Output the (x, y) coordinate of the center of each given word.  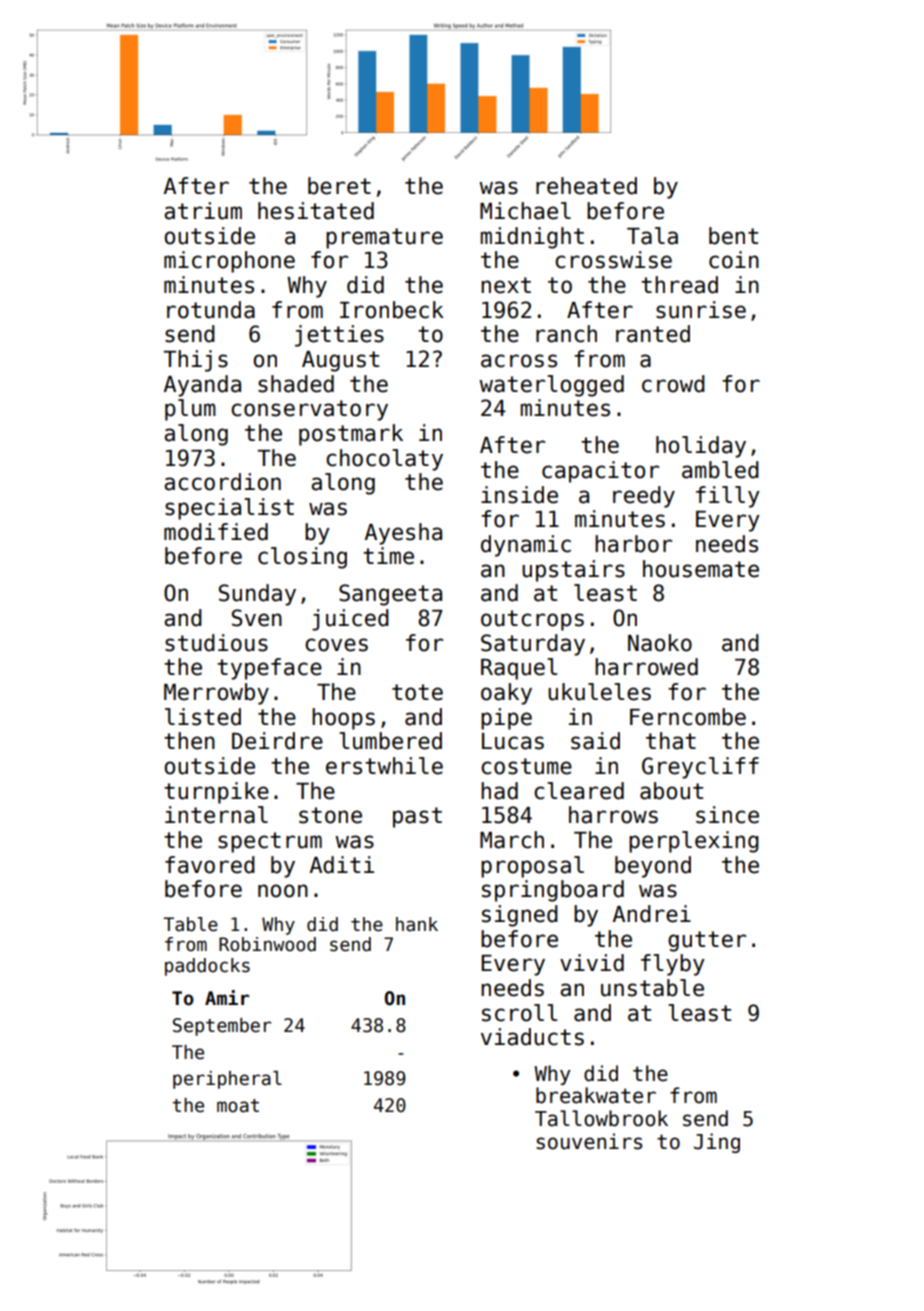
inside (519, 495)
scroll (519, 1013)
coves (336, 645)
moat (238, 1106)
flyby (673, 965)
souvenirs (589, 1141)
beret (339, 186)
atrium (203, 211)
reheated (586, 186)
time (388, 556)
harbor (633, 544)
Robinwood (267, 944)
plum (190, 410)
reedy (644, 497)
